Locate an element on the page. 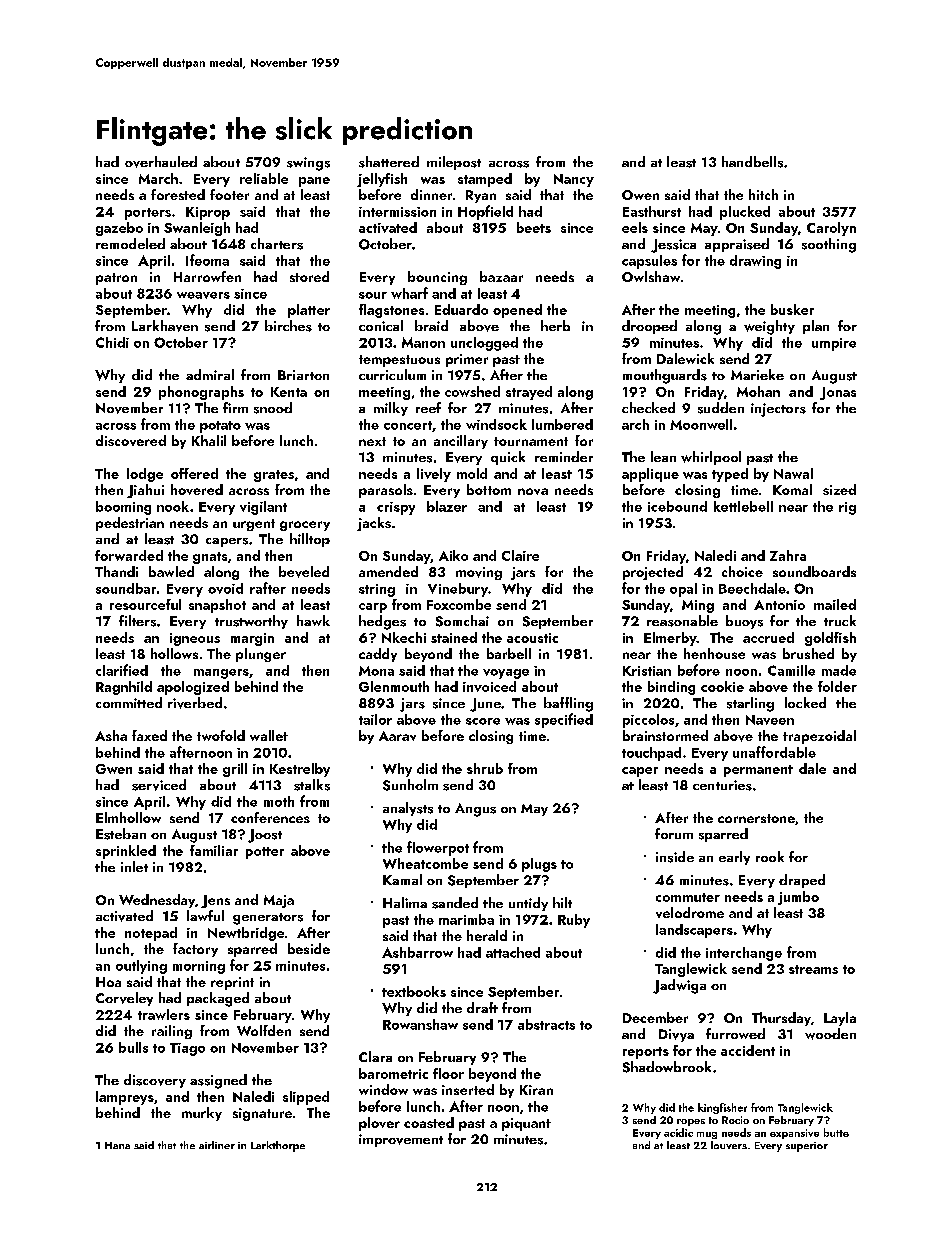 The width and height of the image is (952, 1233). sized is located at coordinates (839, 489).
